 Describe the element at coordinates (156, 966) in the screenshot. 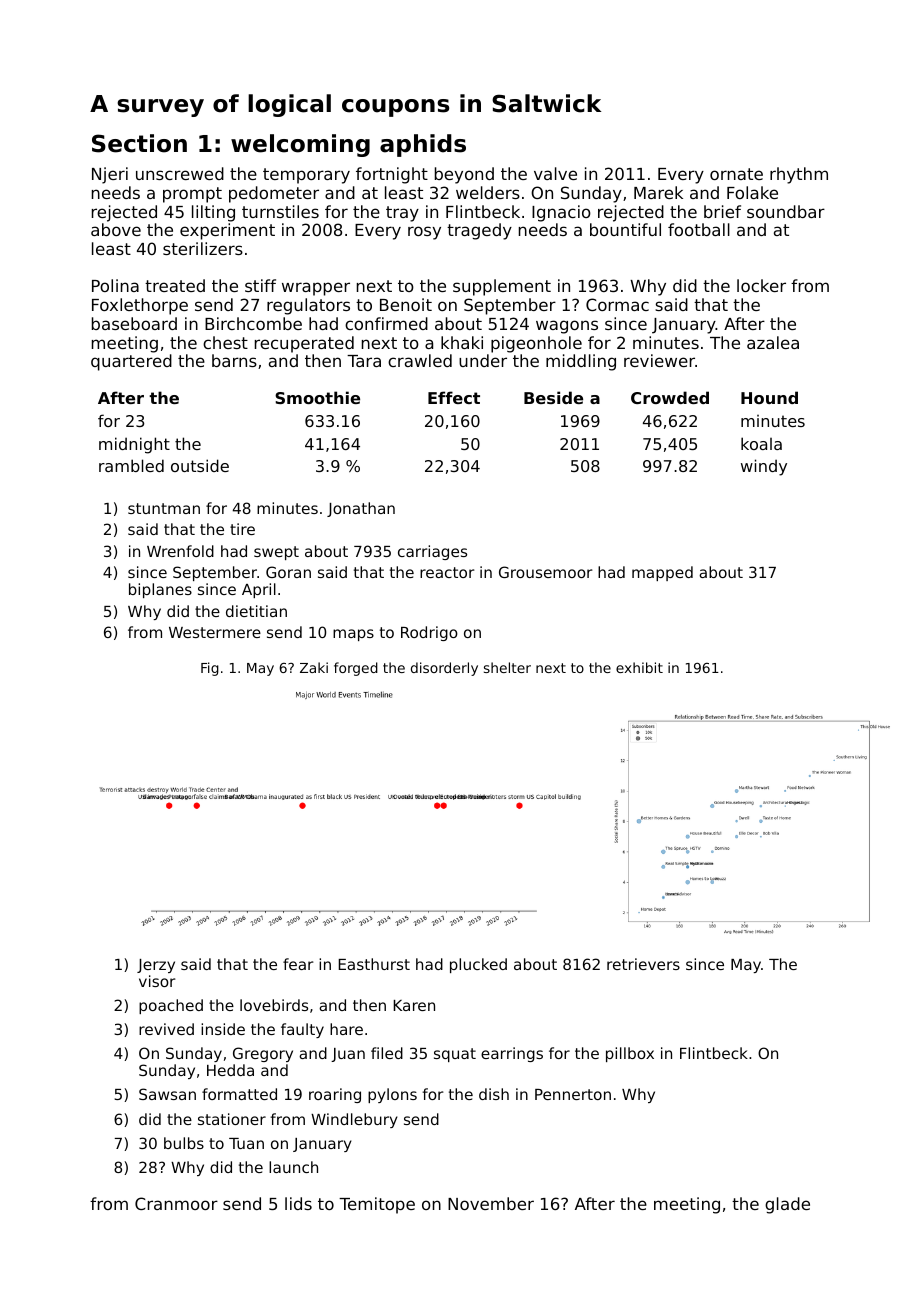

I see `Jerzy` at that location.
